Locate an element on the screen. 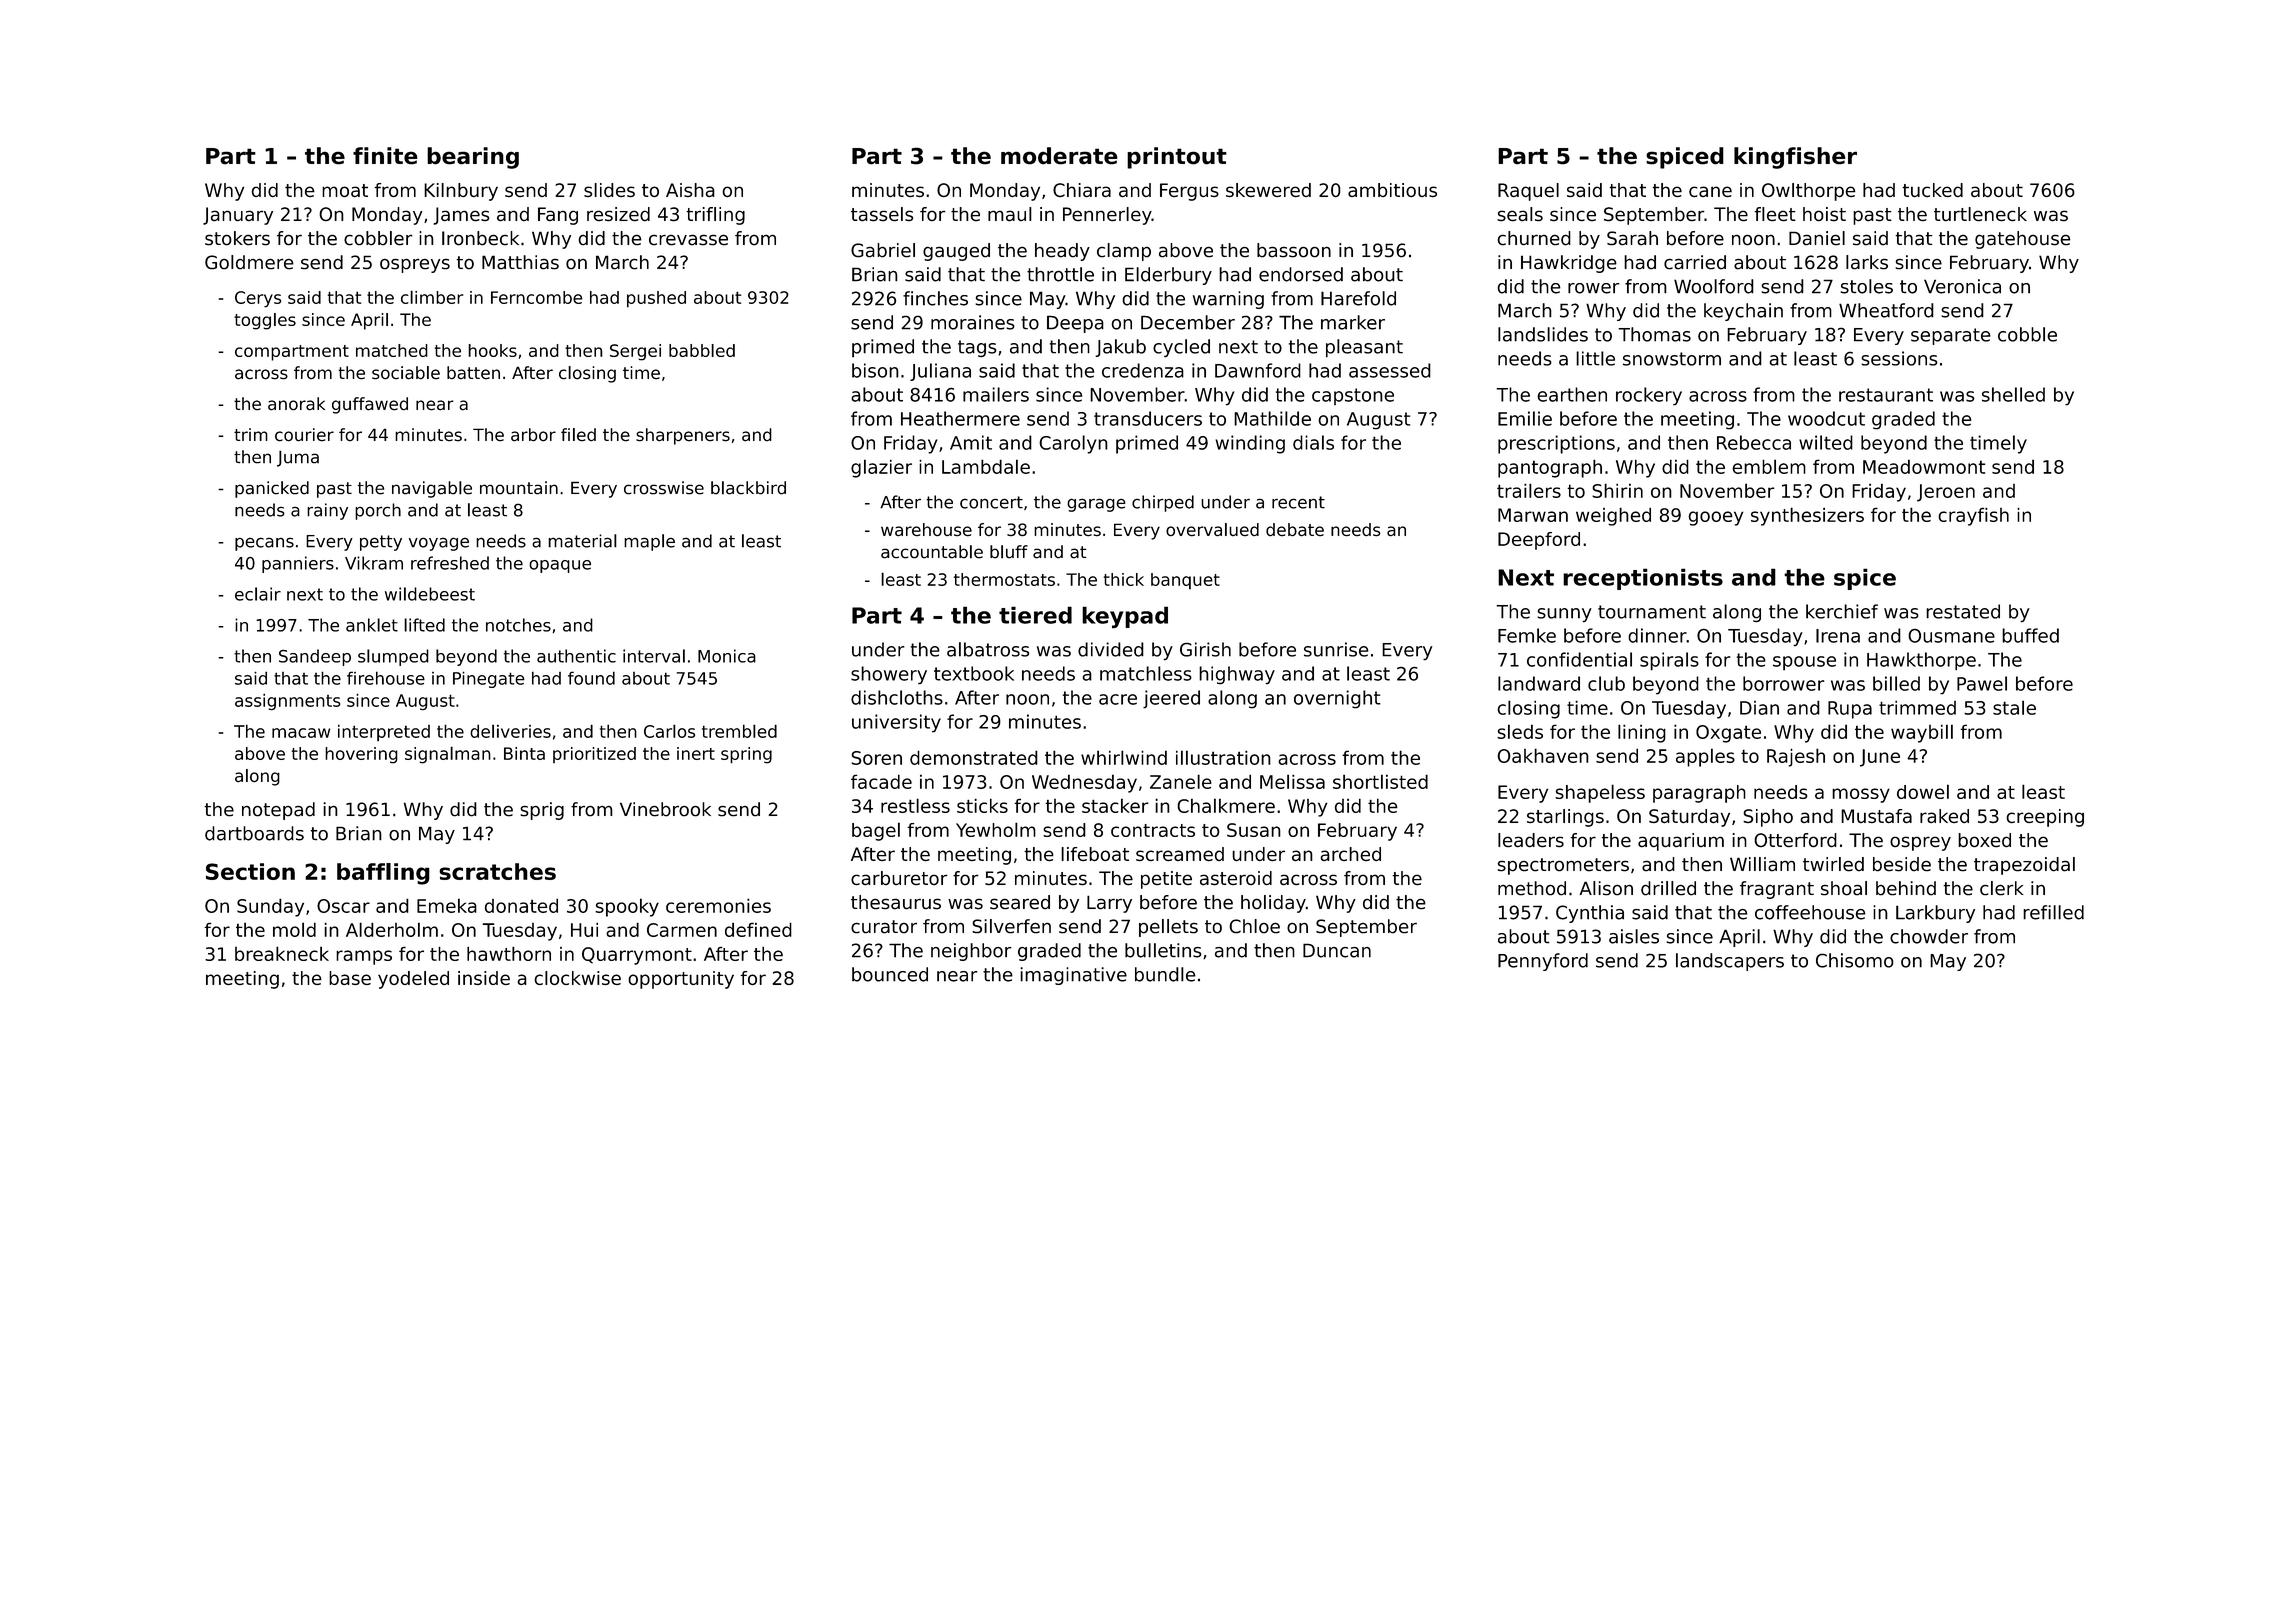  kingfisher is located at coordinates (1795, 158).
